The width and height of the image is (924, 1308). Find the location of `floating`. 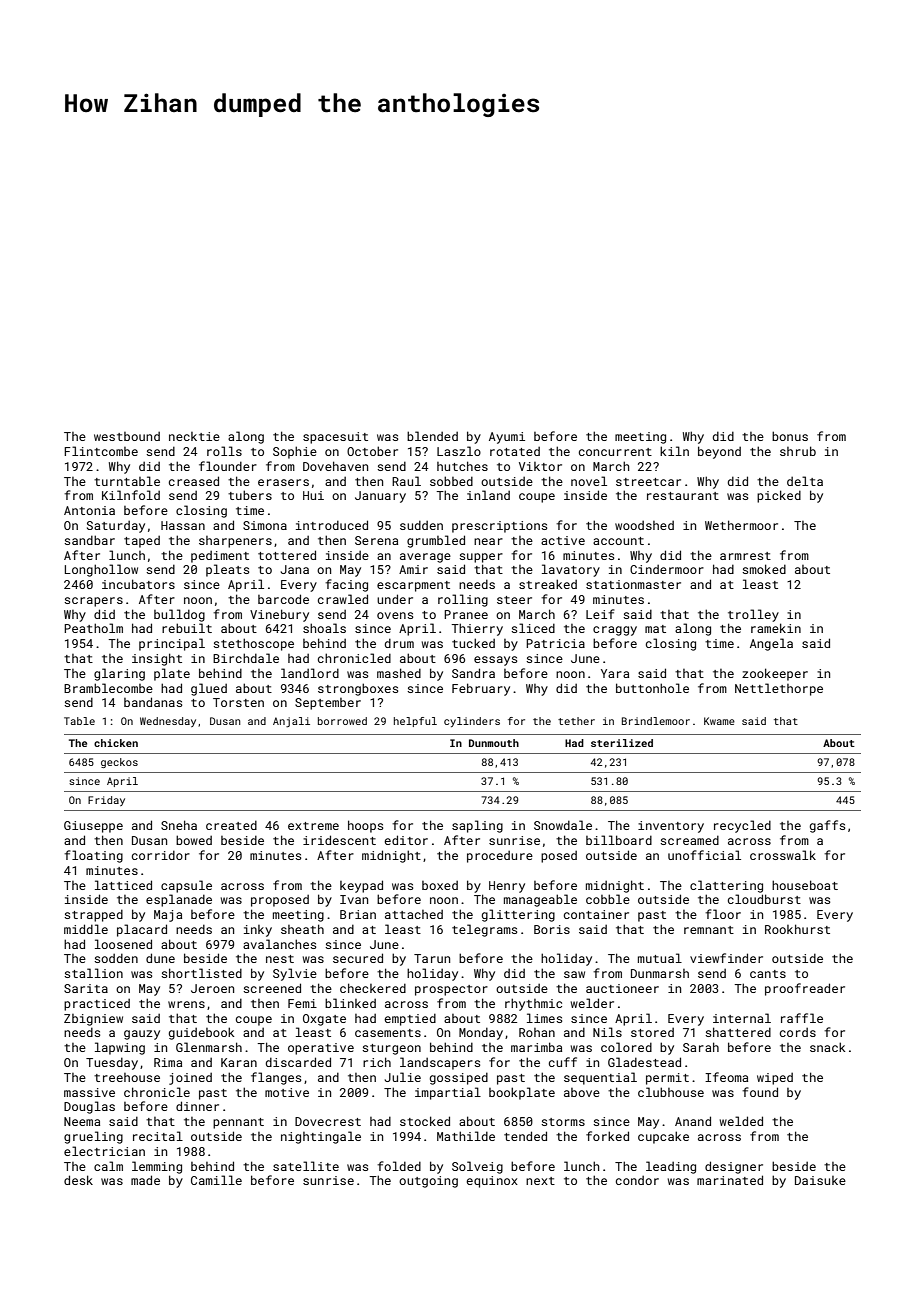

floating is located at coordinates (93, 856).
